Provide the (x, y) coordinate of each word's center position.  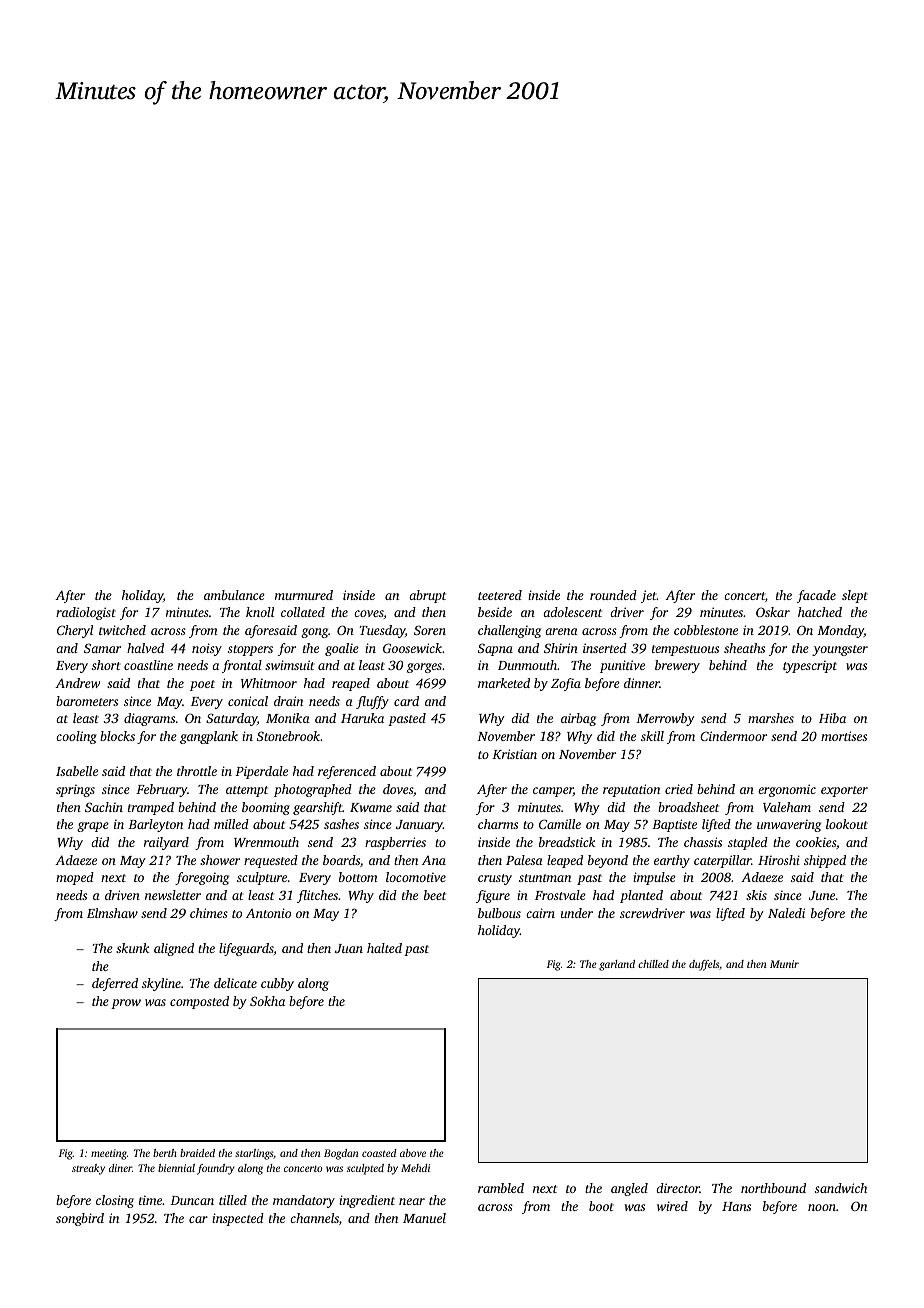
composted (199, 1002)
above (413, 1153)
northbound (773, 1188)
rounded (613, 595)
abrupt (427, 596)
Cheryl (75, 631)
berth (165, 1153)
